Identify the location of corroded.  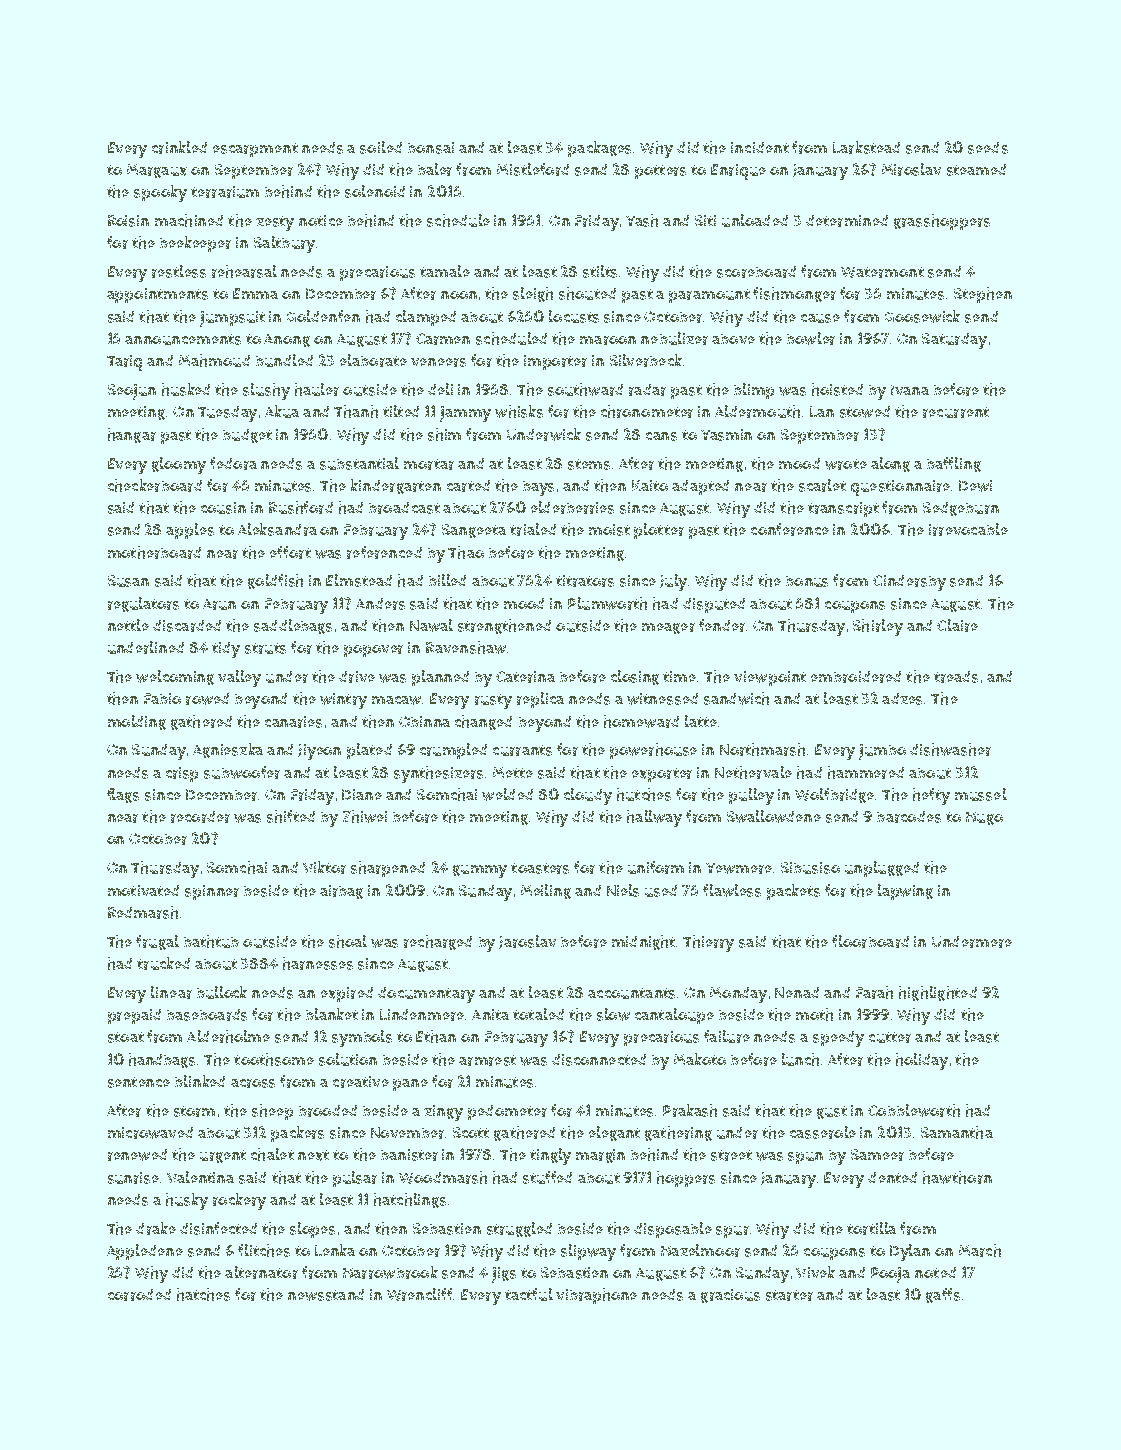
(139, 1295).
